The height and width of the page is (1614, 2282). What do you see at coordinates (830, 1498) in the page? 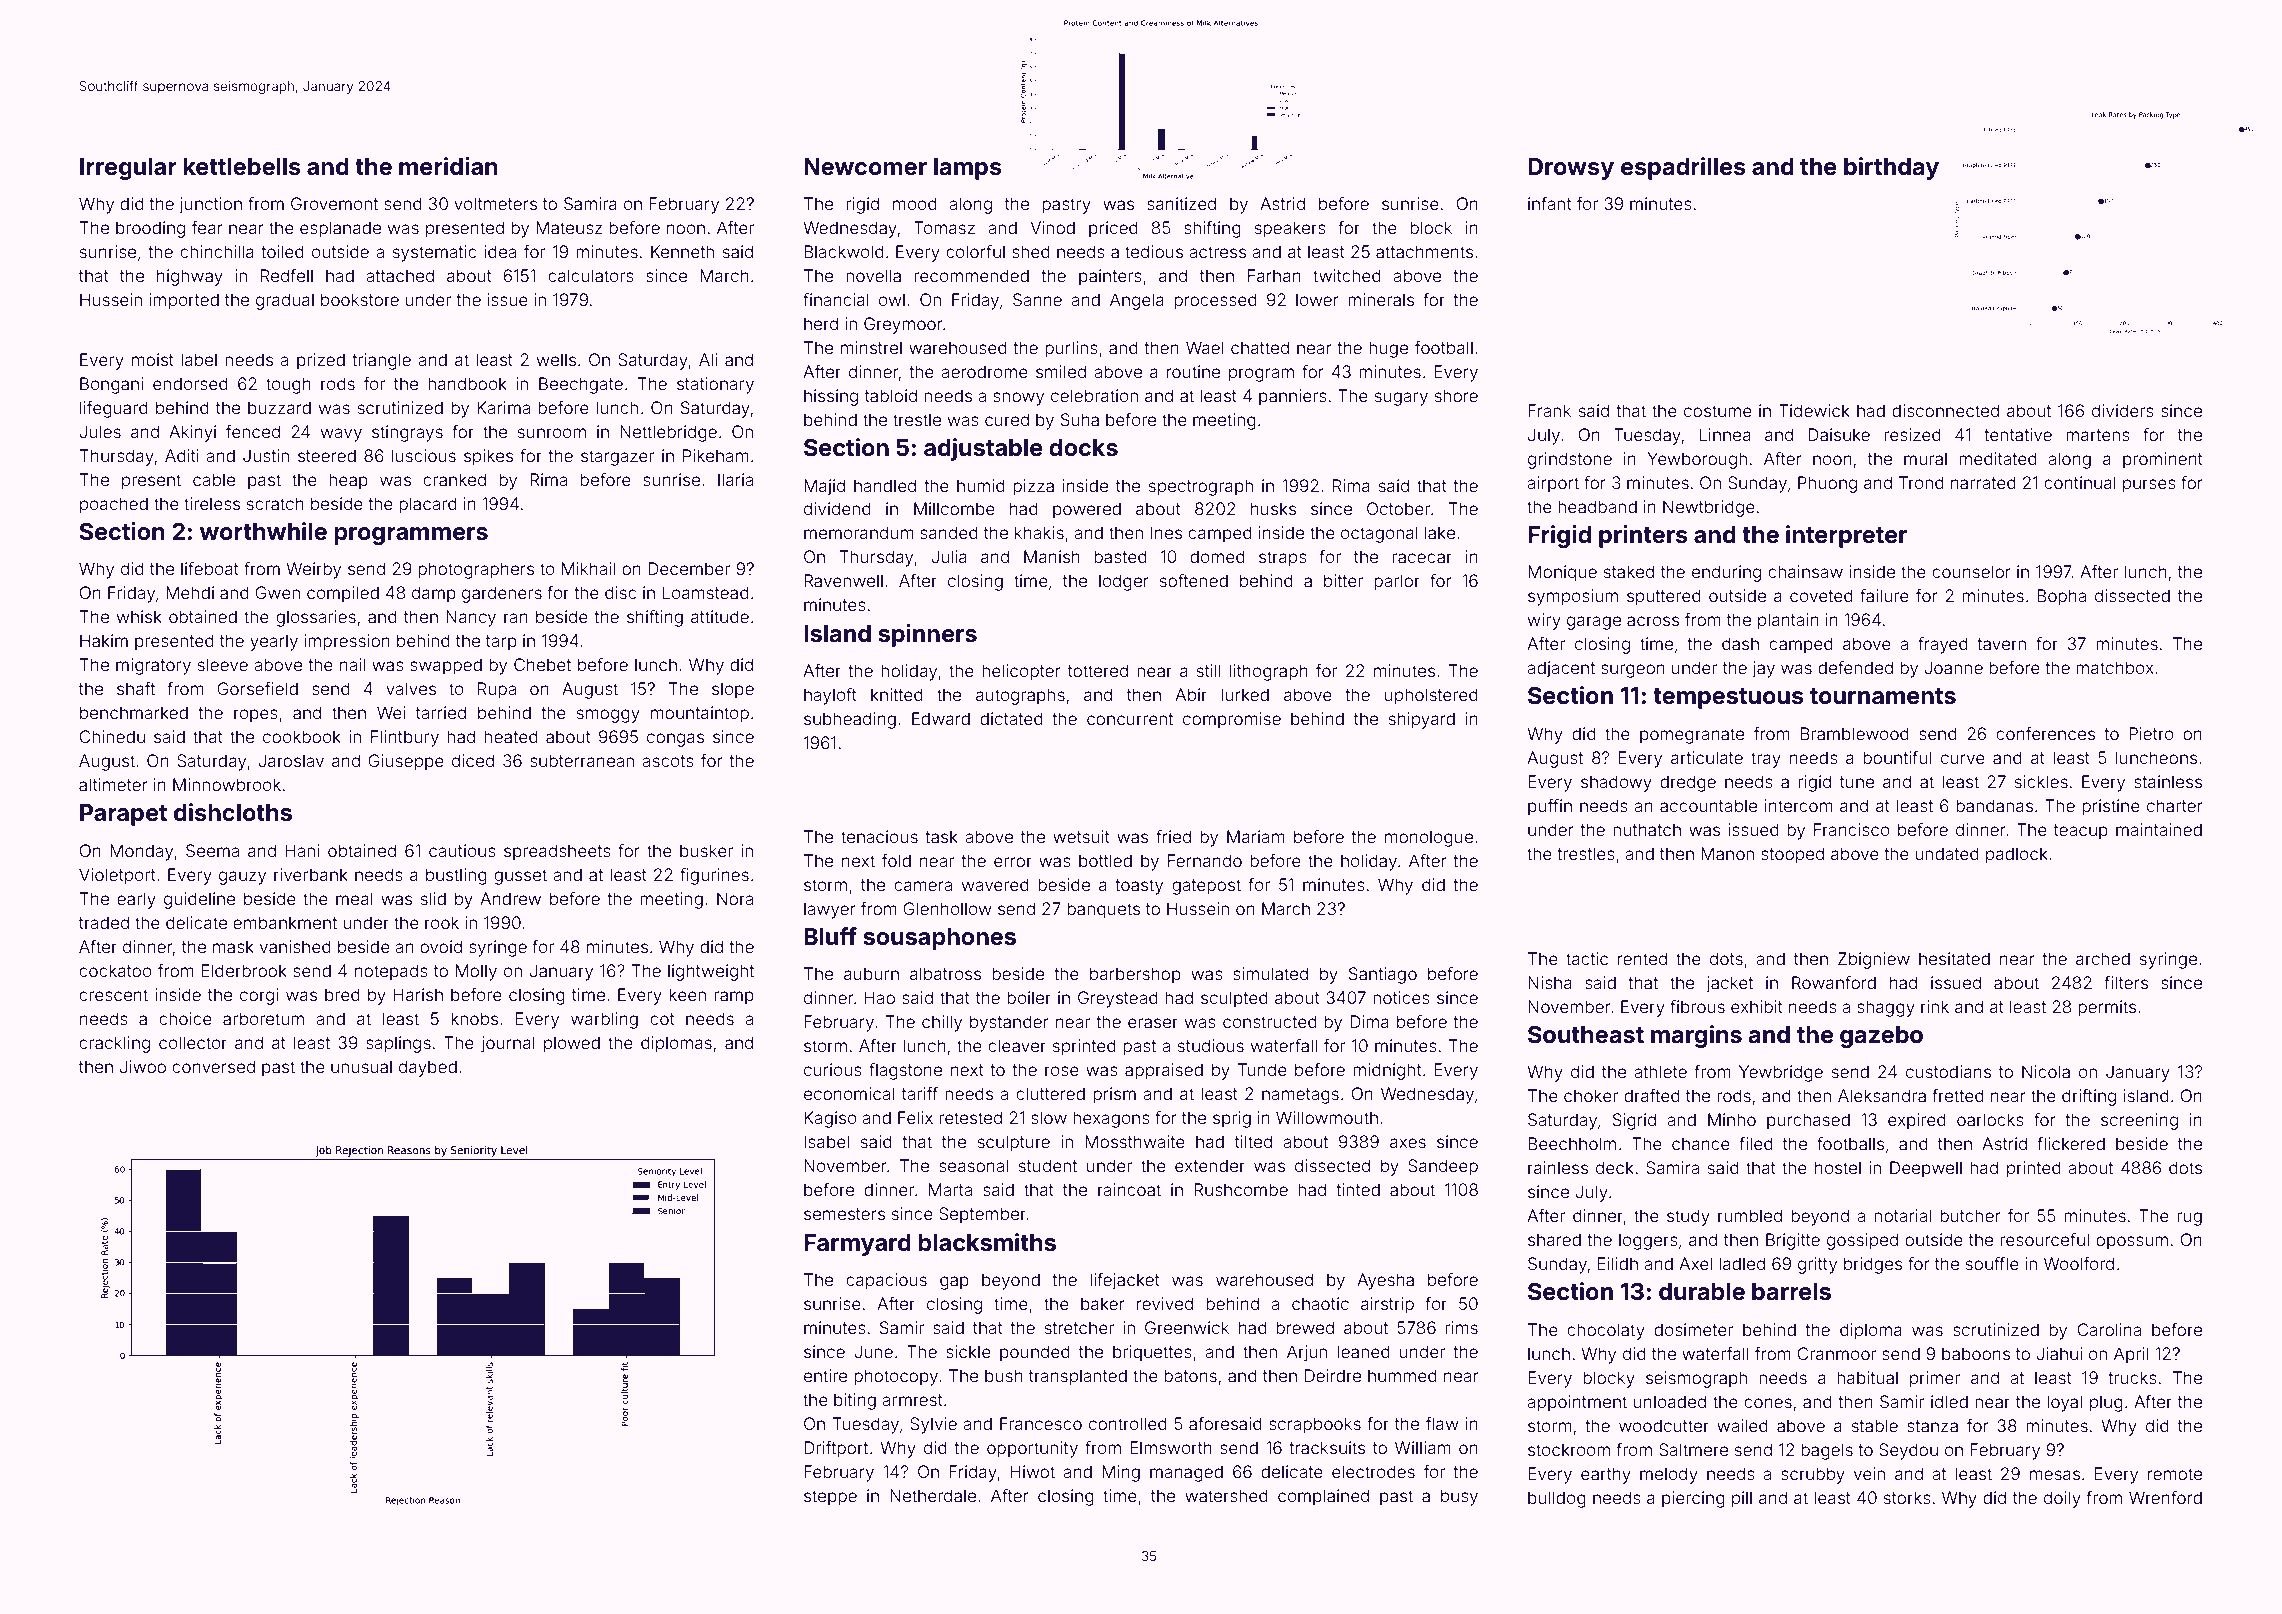
I see `steppe` at bounding box center [830, 1498].
